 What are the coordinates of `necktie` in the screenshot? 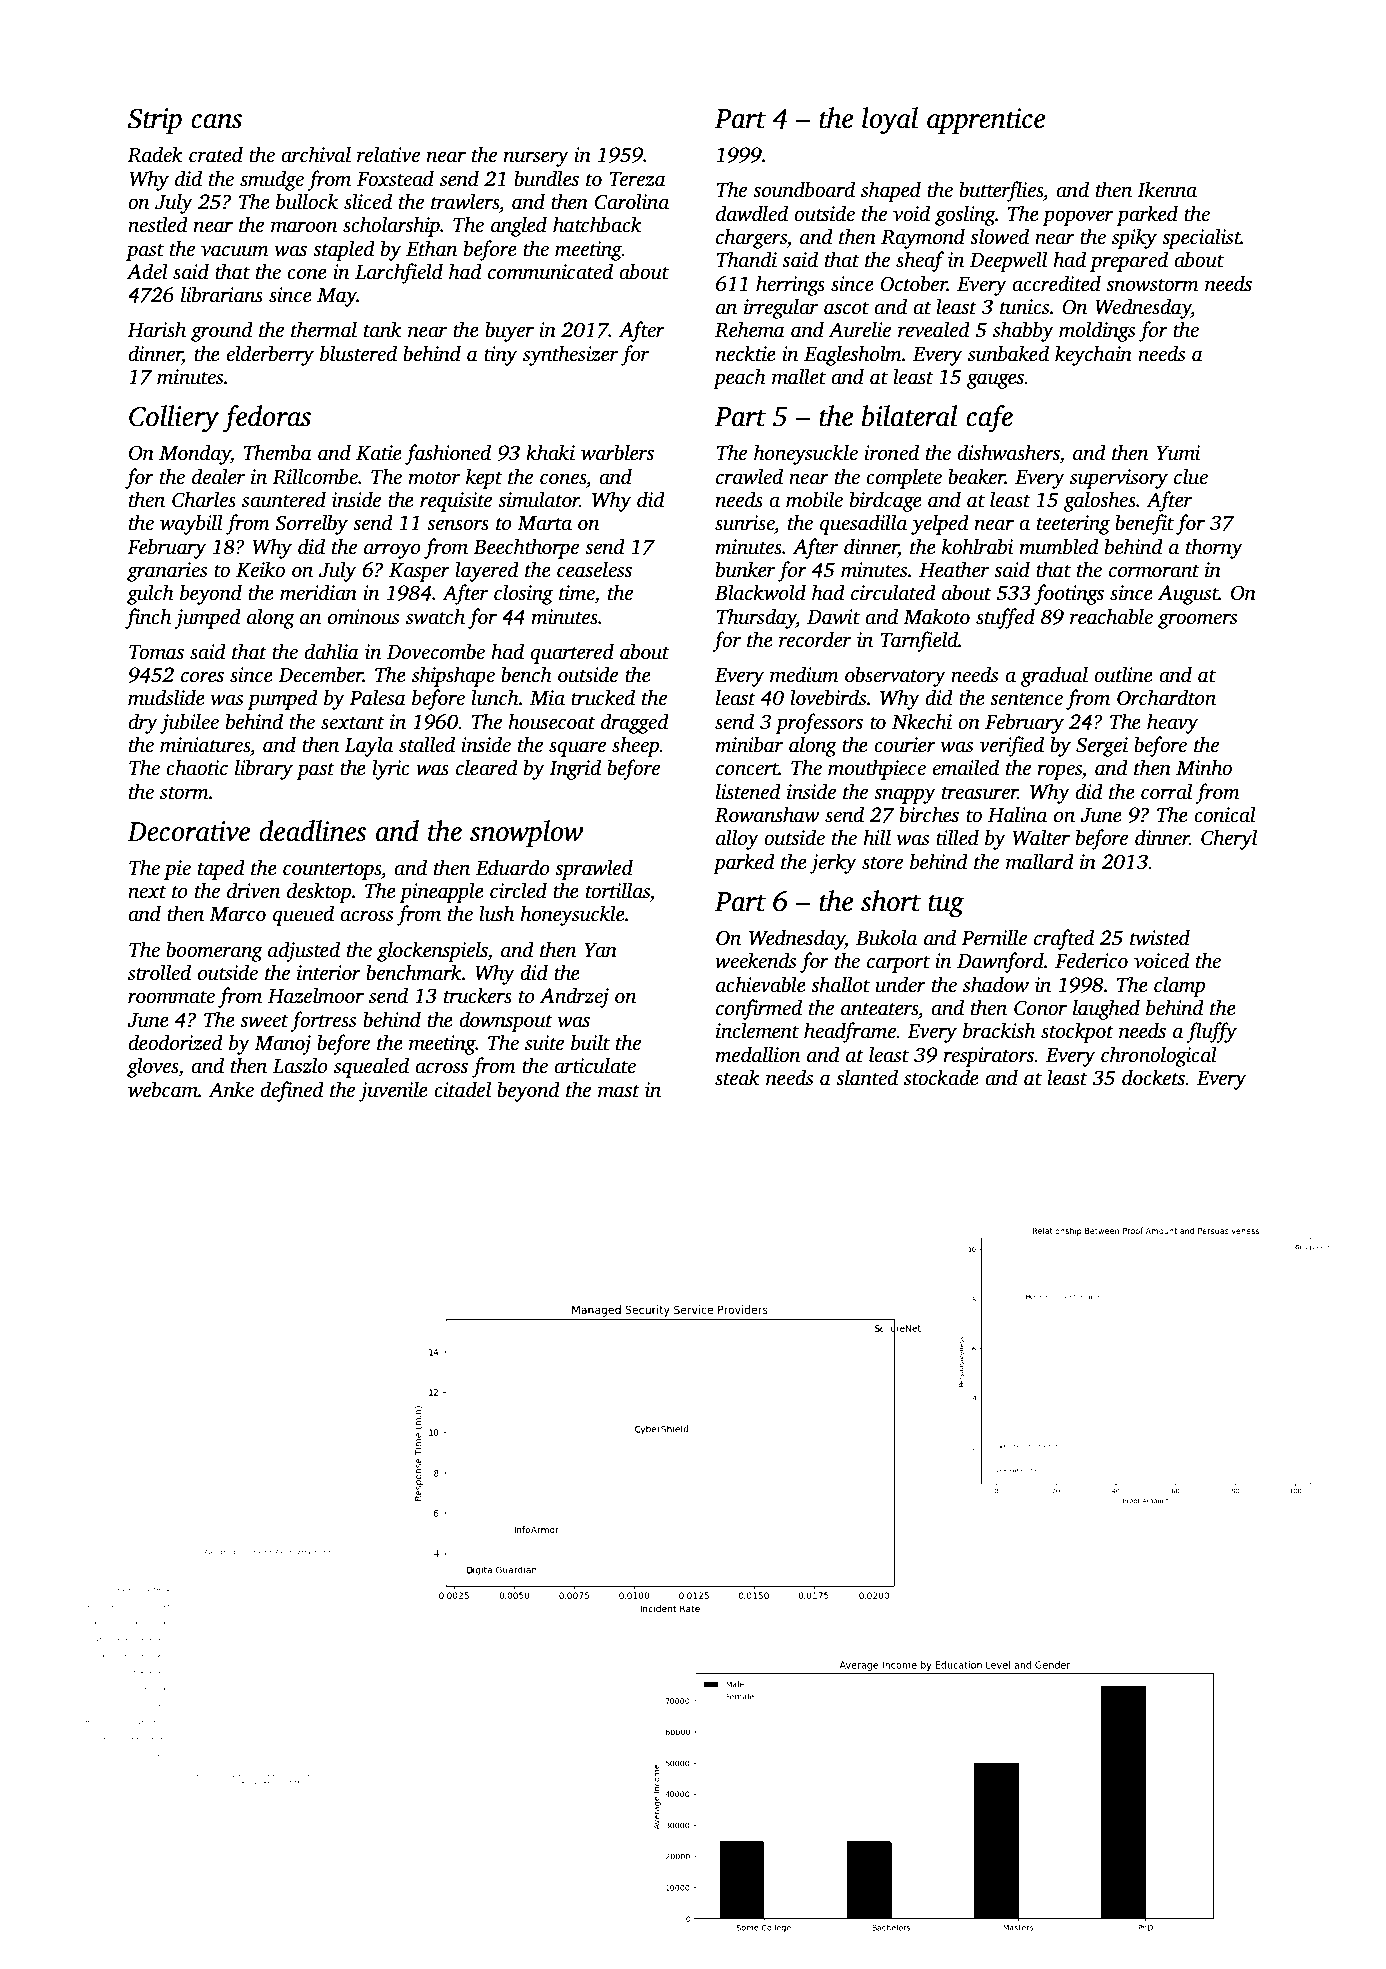 It's located at (746, 353).
